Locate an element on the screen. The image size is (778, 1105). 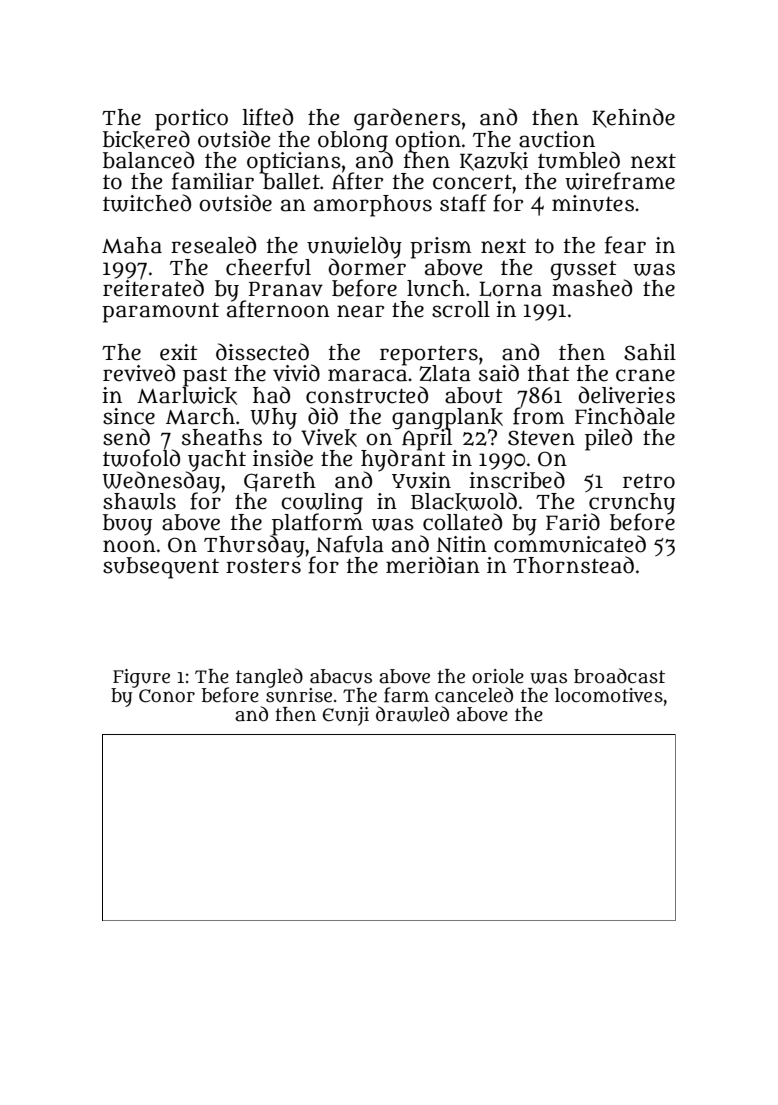
Nafula is located at coordinates (350, 544).
